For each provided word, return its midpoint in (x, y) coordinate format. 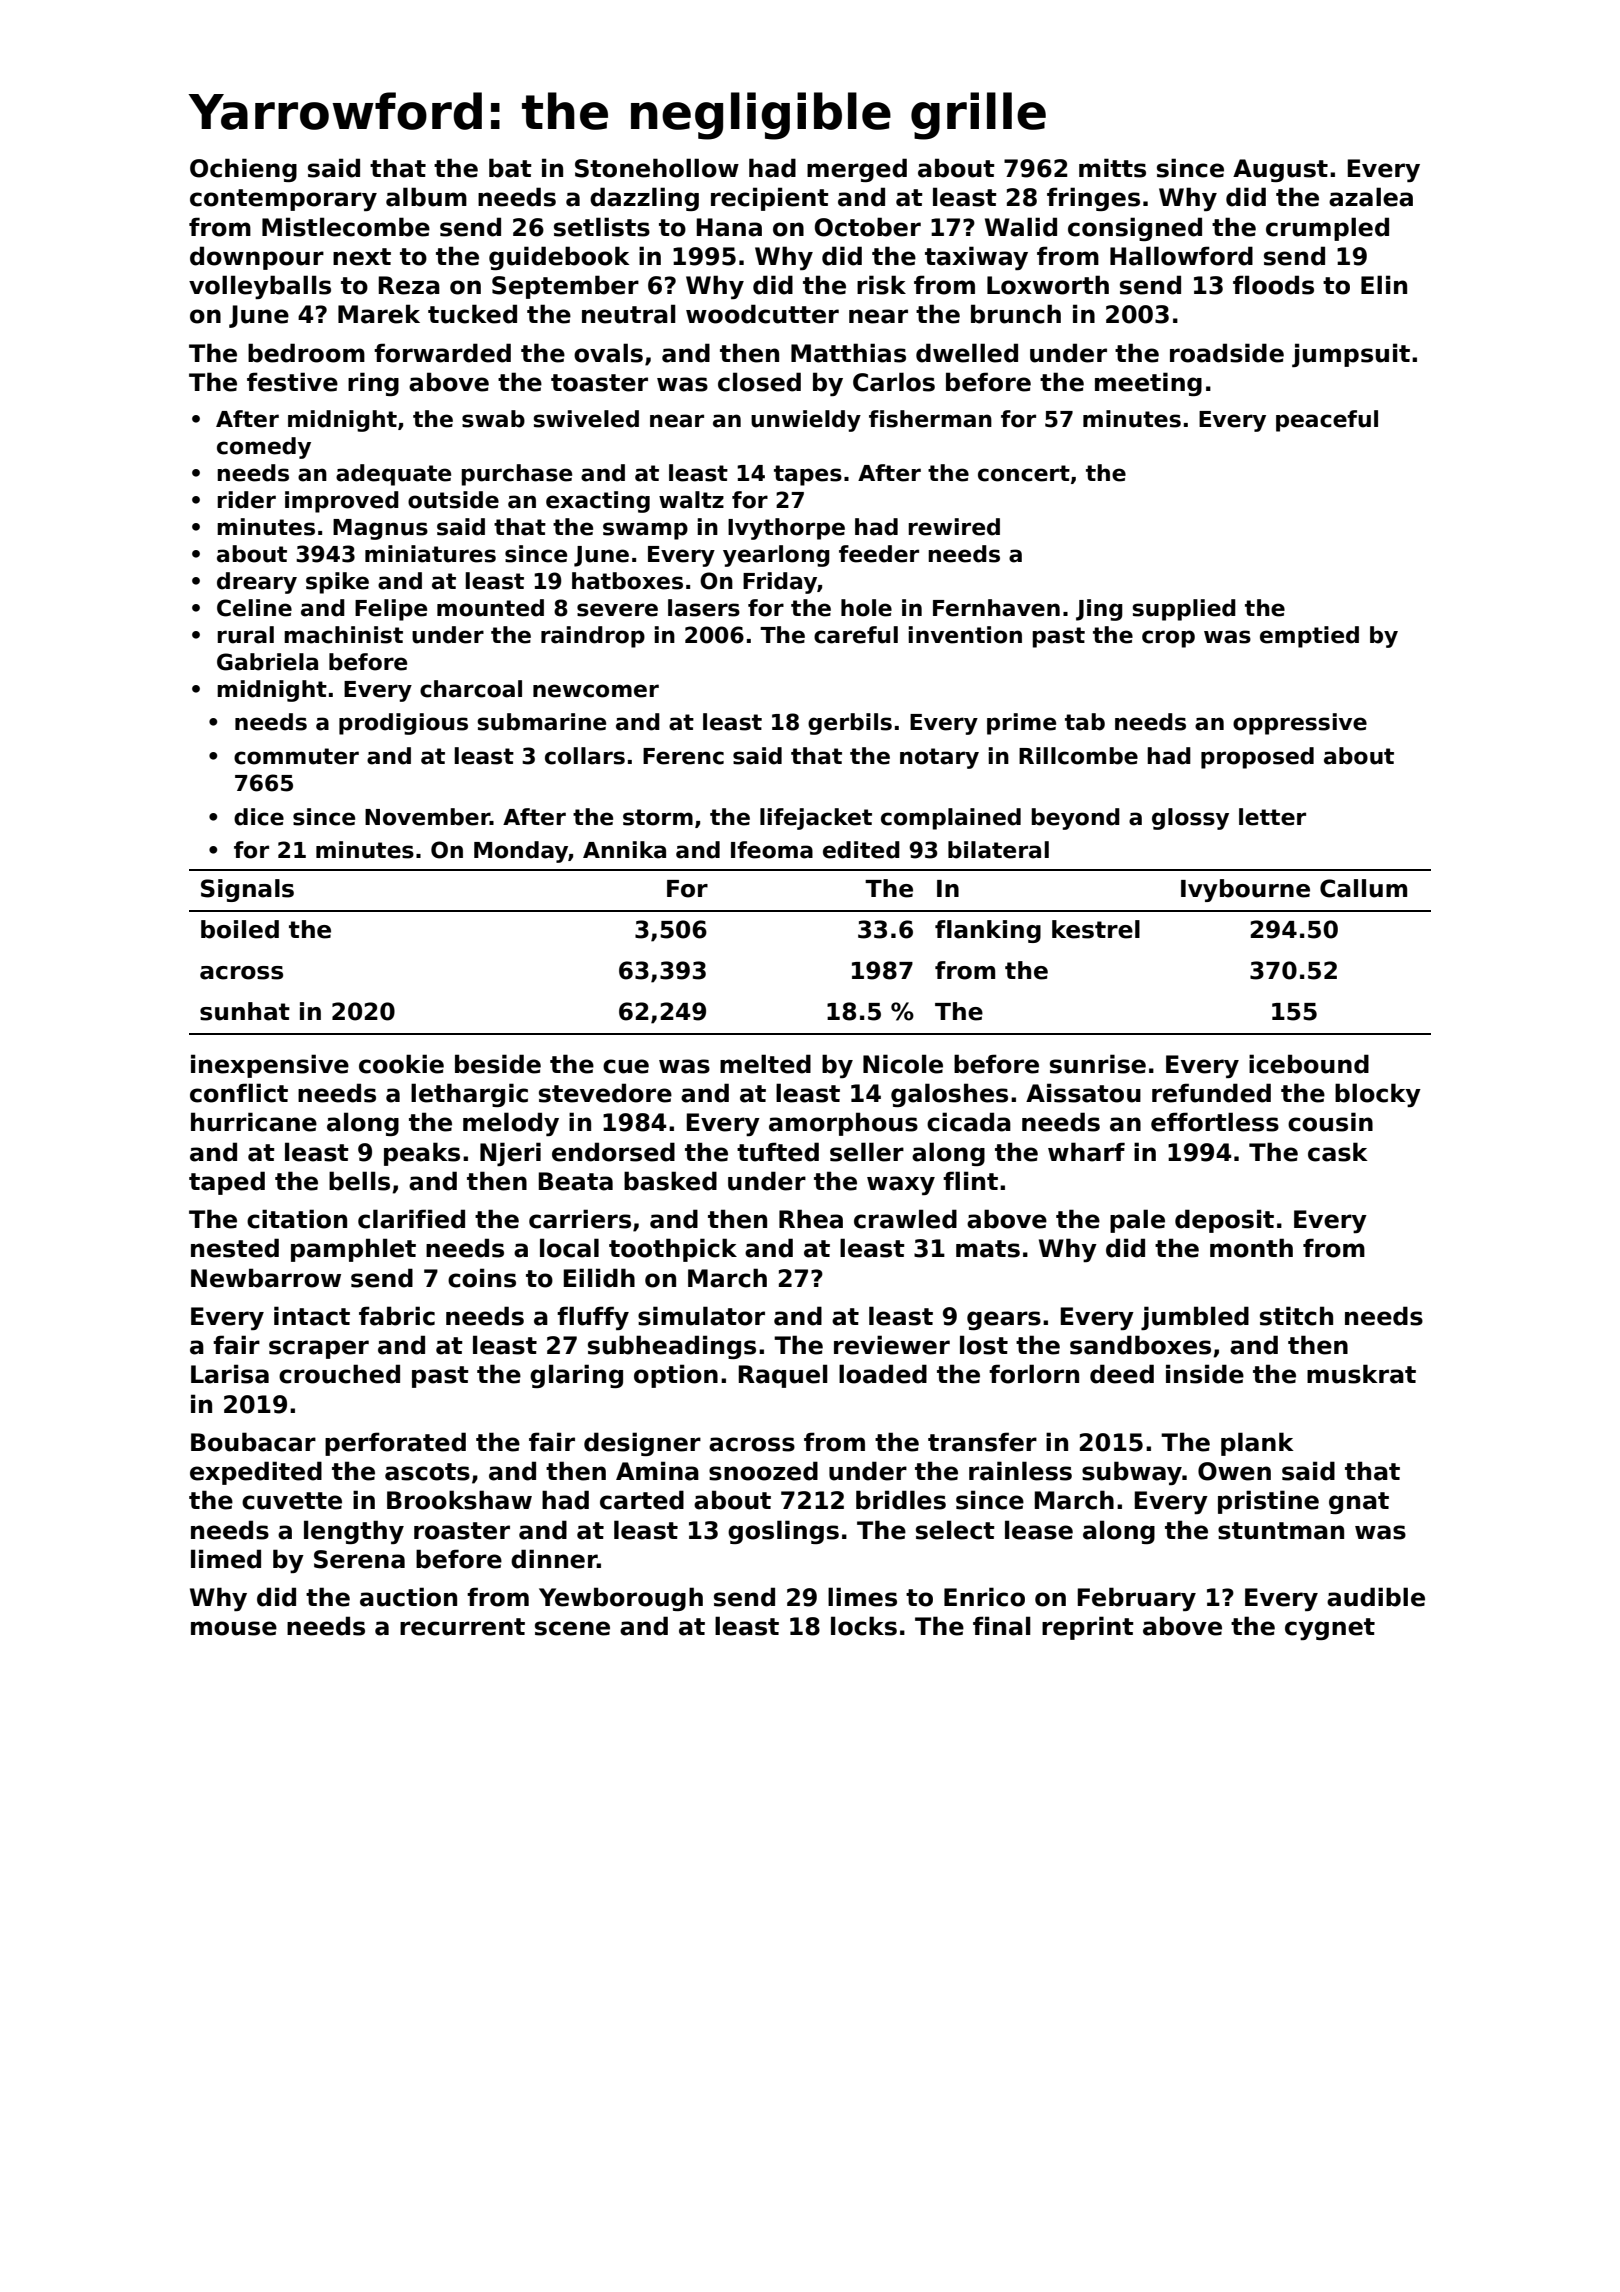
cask (1338, 1152)
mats (988, 1249)
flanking (988, 931)
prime (1021, 724)
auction (408, 1597)
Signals (247, 890)
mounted (490, 608)
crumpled (1327, 229)
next (362, 257)
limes (862, 1597)
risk (881, 285)
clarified (411, 1219)
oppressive (1300, 724)
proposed (1257, 758)
